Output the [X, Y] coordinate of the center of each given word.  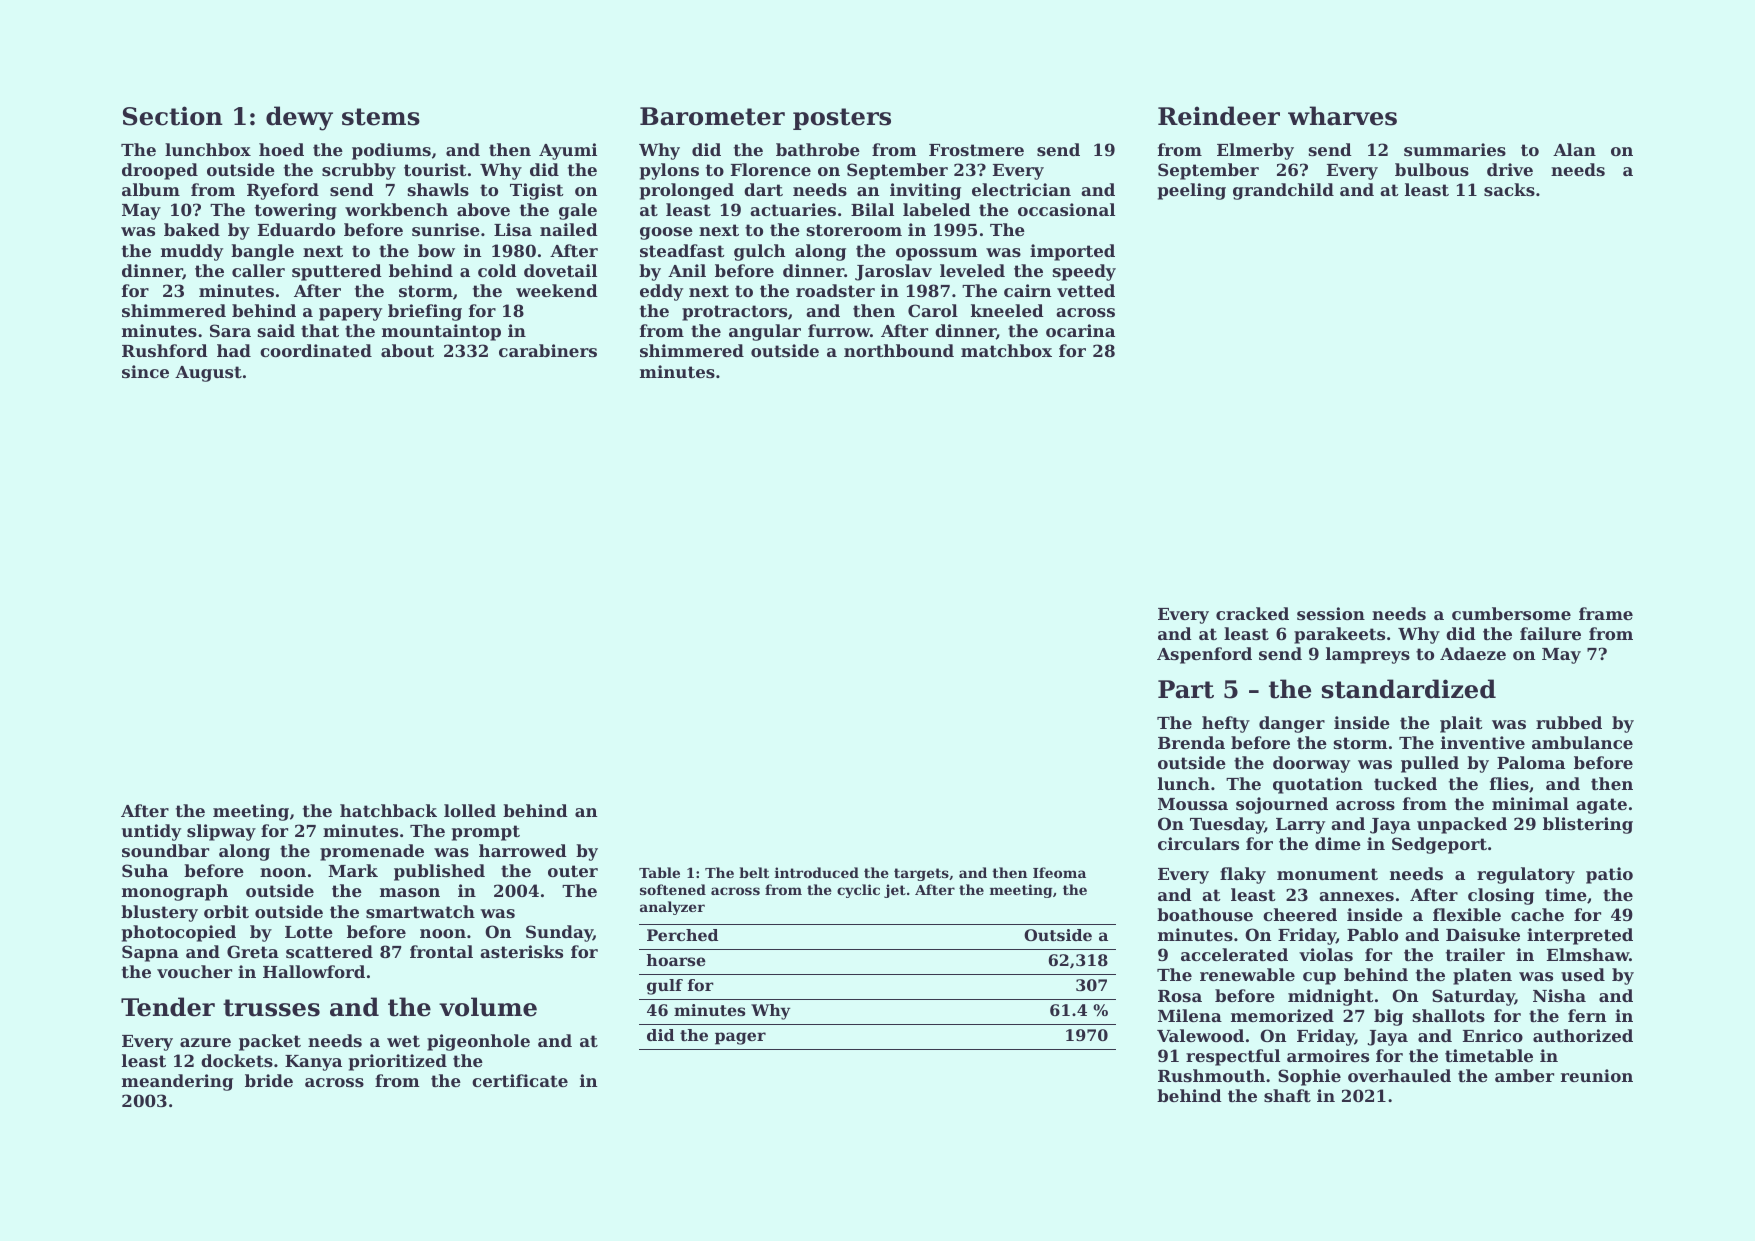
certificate [520, 1080]
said [276, 330]
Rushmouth [1211, 1075]
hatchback [388, 810]
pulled [1430, 764]
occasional [1066, 209]
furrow [839, 330]
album [151, 189]
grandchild [1283, 191]
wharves [1342, 116]
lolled [470, 810]
